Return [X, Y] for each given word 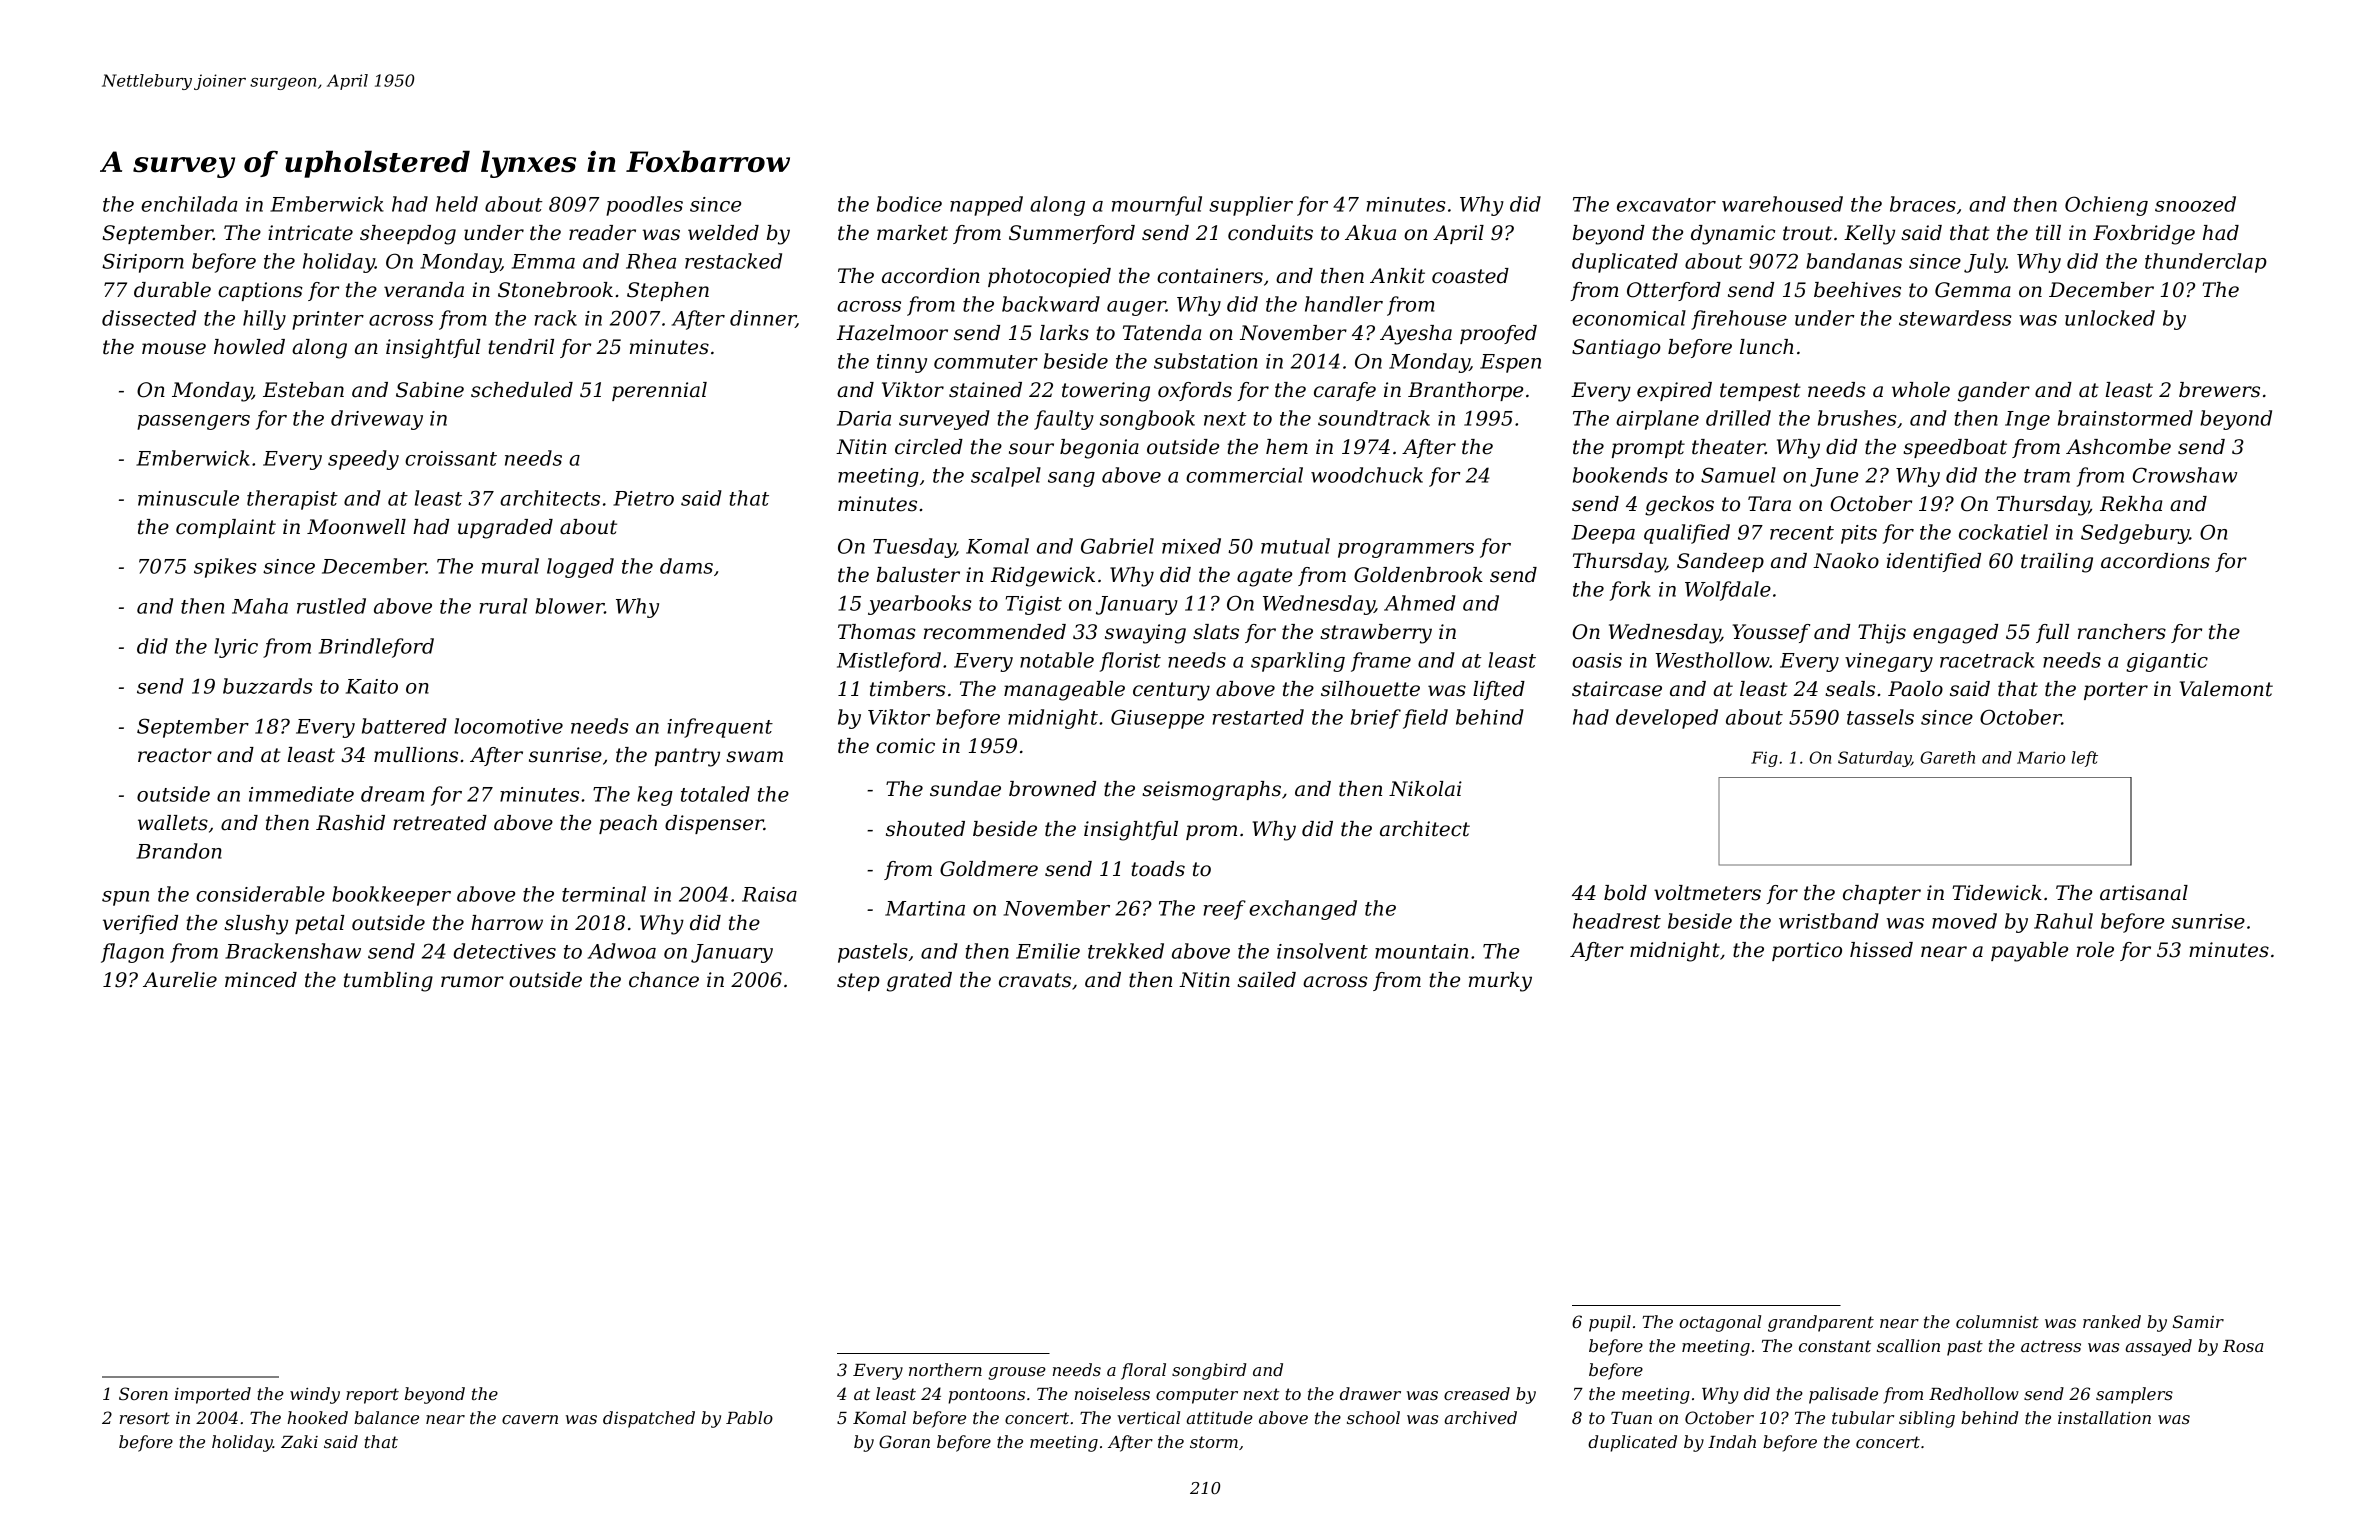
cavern [530, 1419]
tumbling [388, 982]
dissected [149, 318]
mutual [1295, 546]
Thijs [1882, 634]
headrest [1617, 921]
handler [1344, 304]
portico [1807, 951]
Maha [260, 606]
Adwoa [622, 951]
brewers [2219, 390]
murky [1500, 982]
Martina [925, 908]
